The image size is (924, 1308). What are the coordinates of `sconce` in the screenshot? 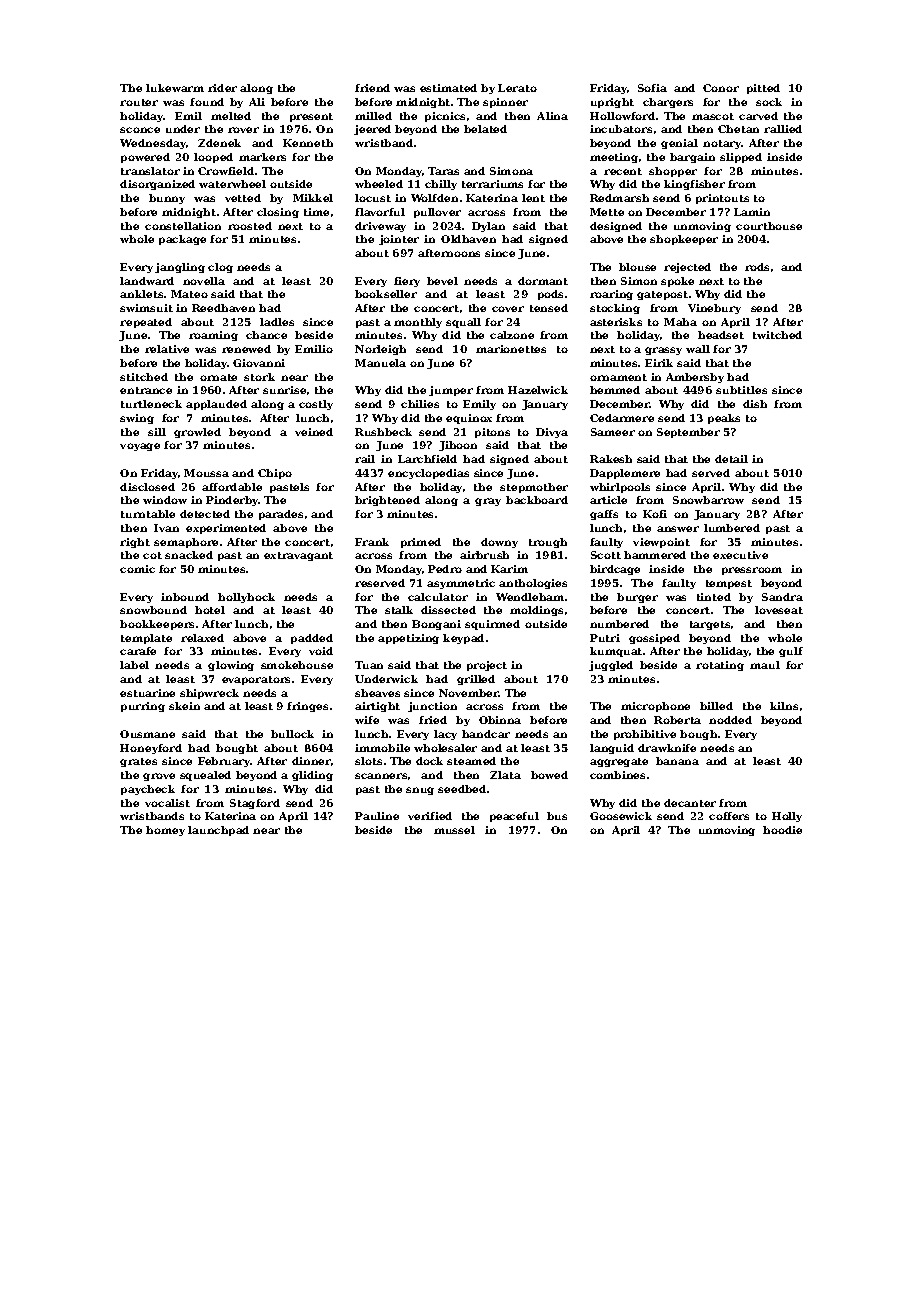 It's located at (140, 130).
